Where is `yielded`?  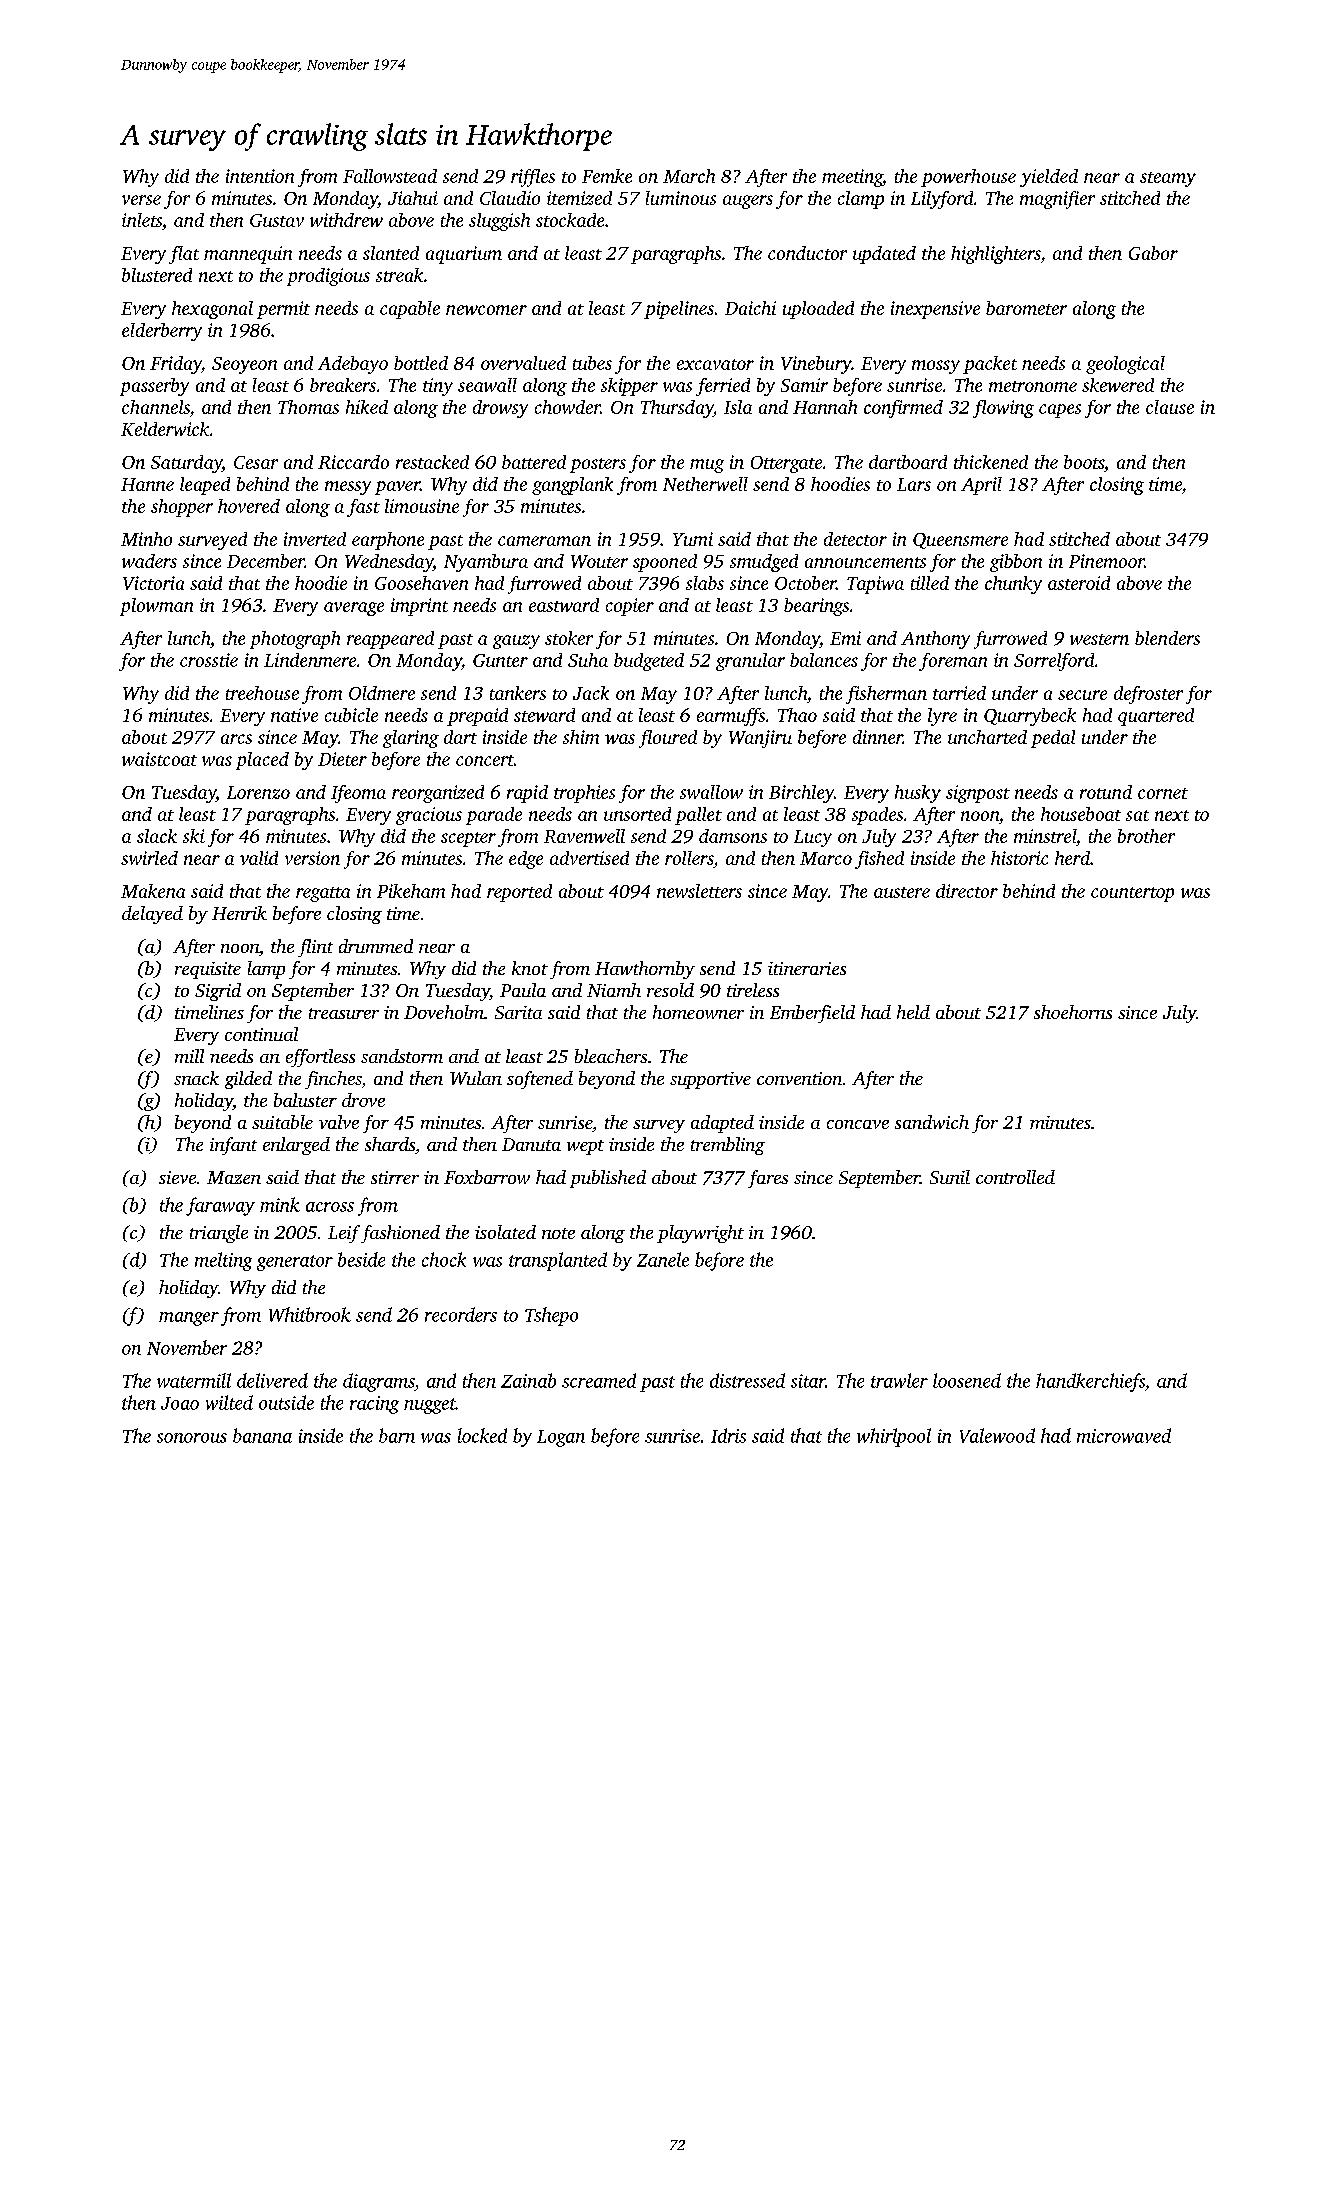 yielded is located at coordinates (1049, 178).
